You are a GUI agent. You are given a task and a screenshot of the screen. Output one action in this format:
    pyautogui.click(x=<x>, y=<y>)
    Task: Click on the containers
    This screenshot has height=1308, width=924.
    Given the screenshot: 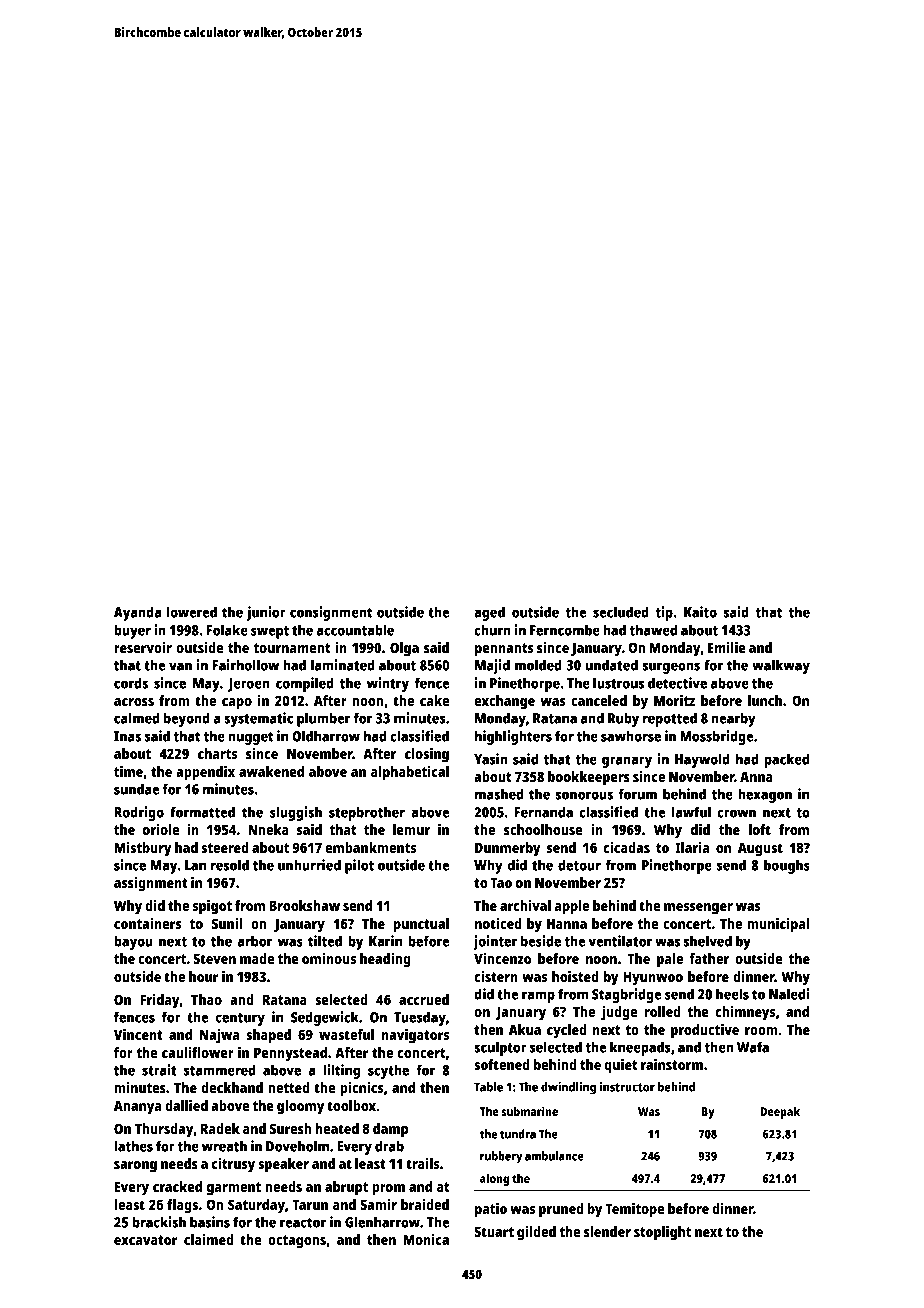 What is the action you would take?
    pyautogui.click(x=148, y=923)
